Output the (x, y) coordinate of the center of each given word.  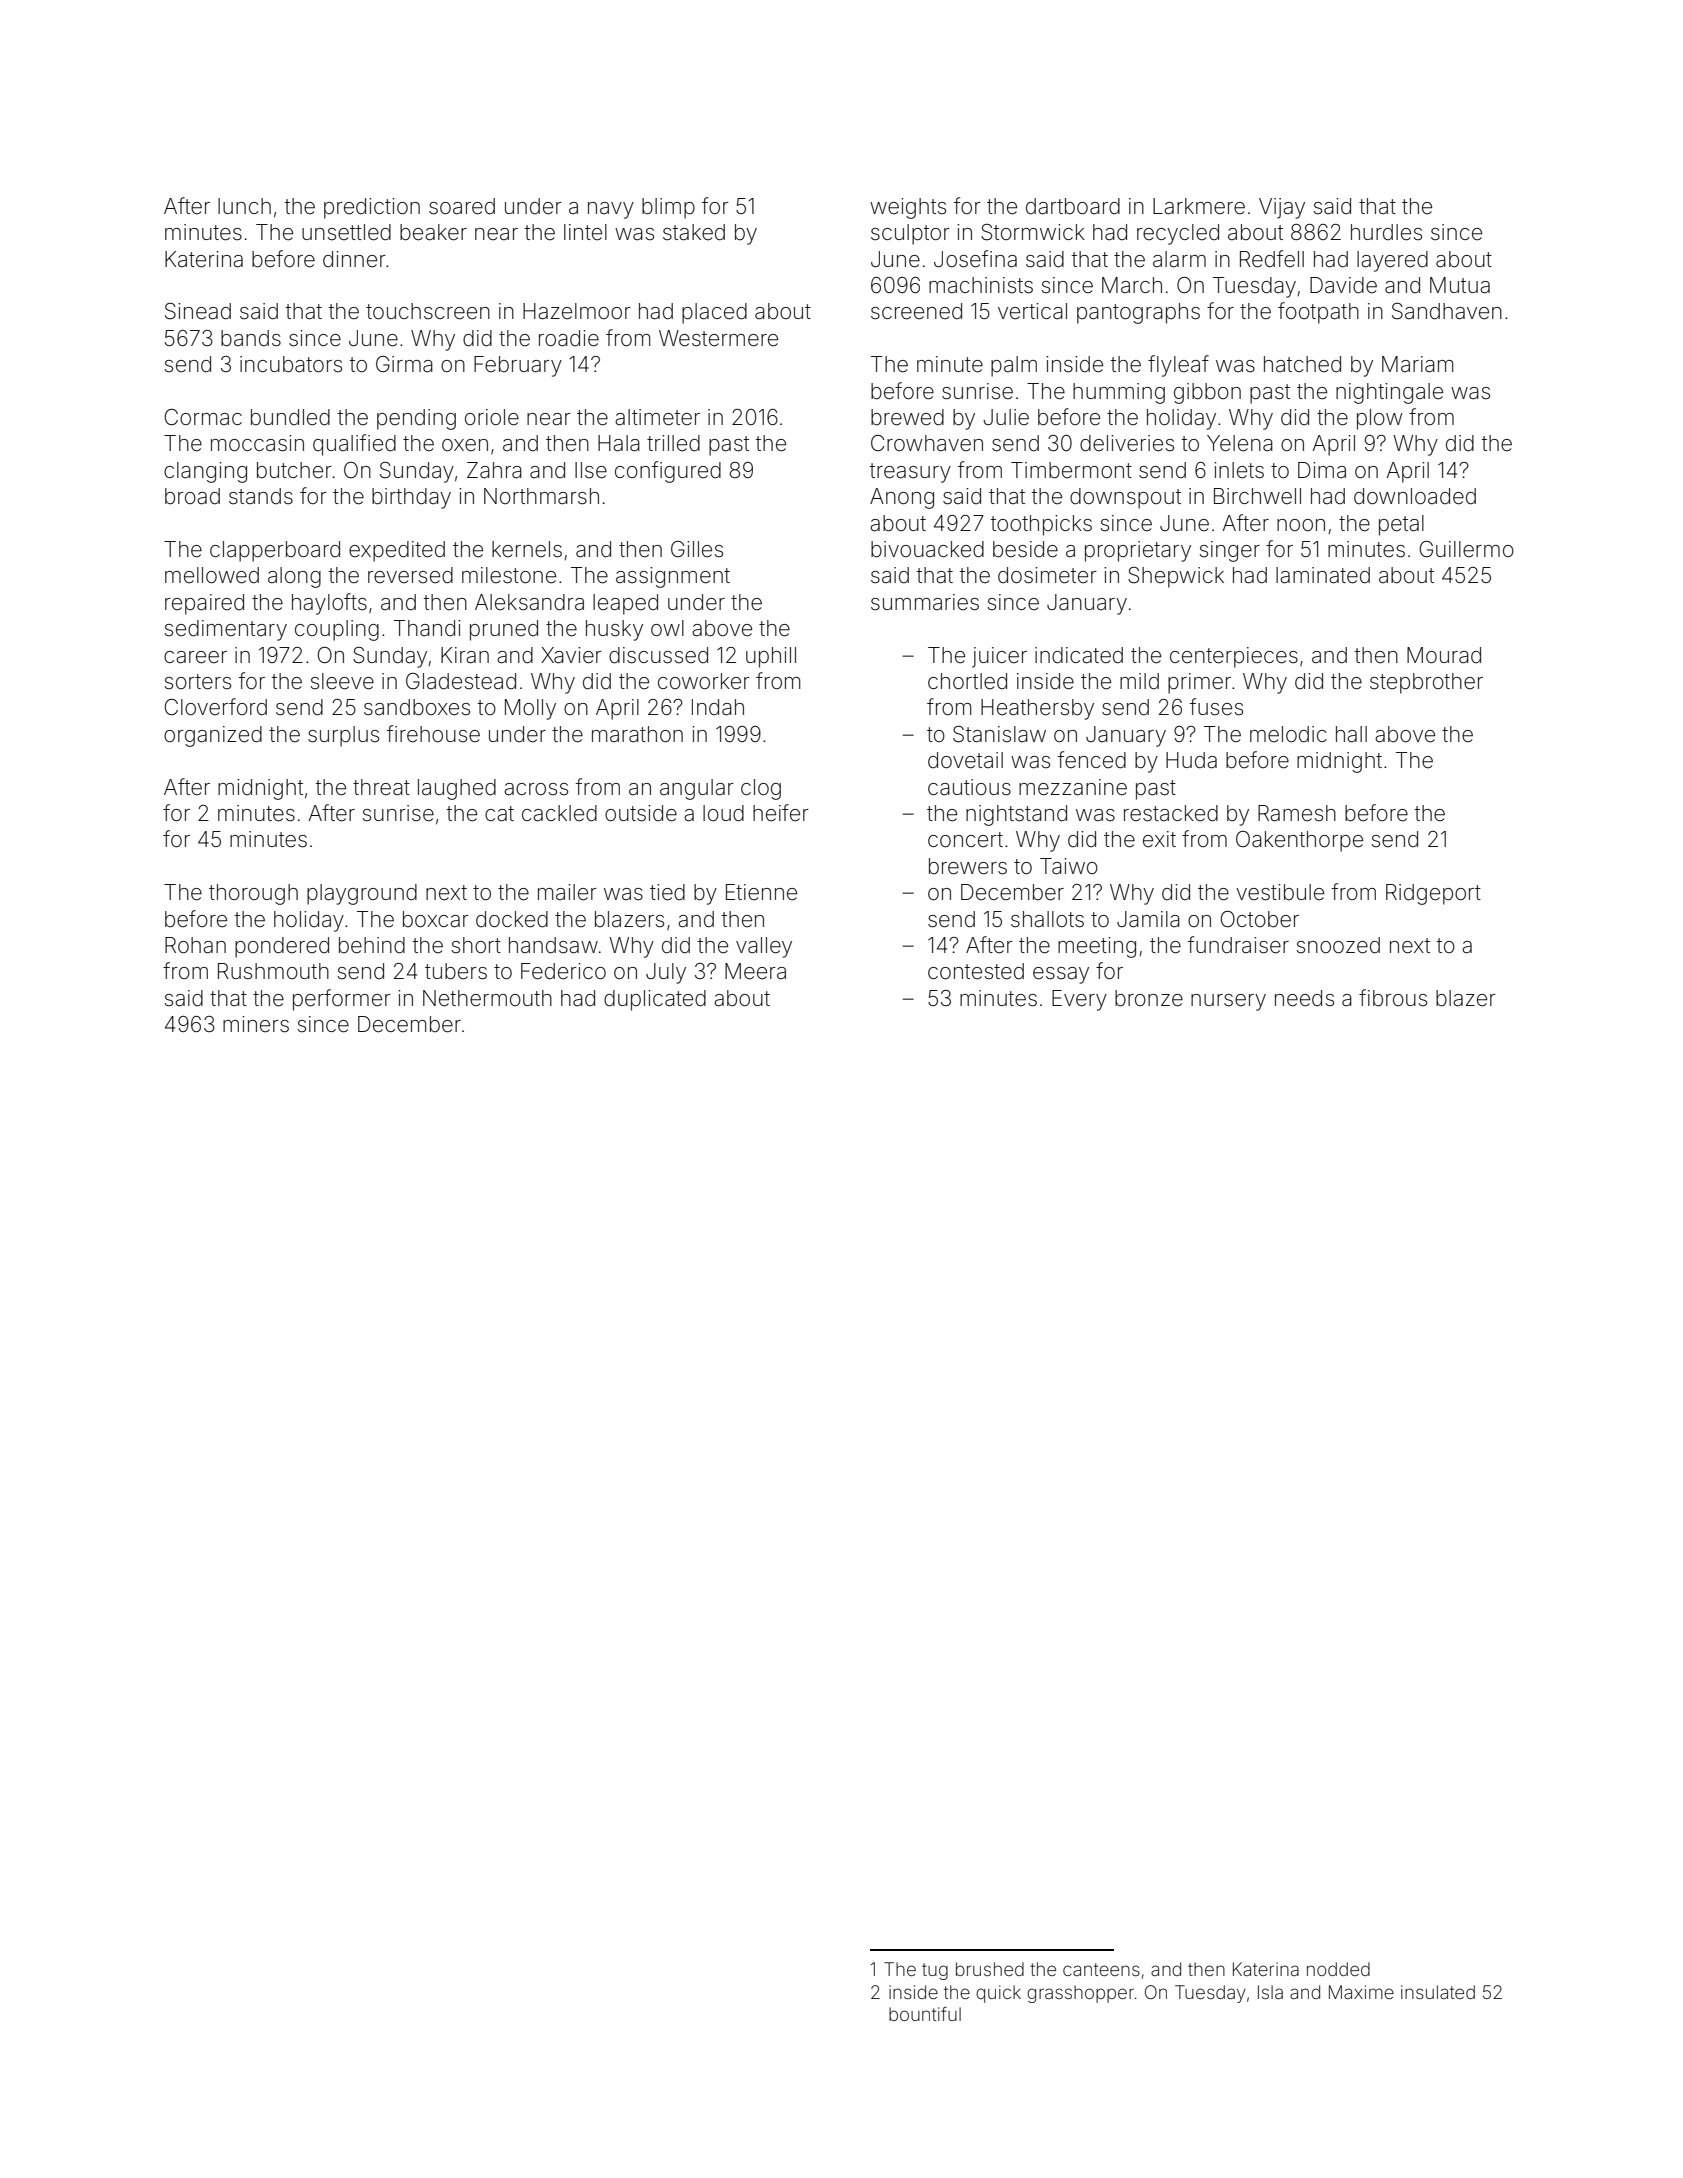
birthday (411, 498)
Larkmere (1199, 206)
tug (935, 1971)
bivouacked (927, 549)
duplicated (655, 1000)
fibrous (1393, 998)
